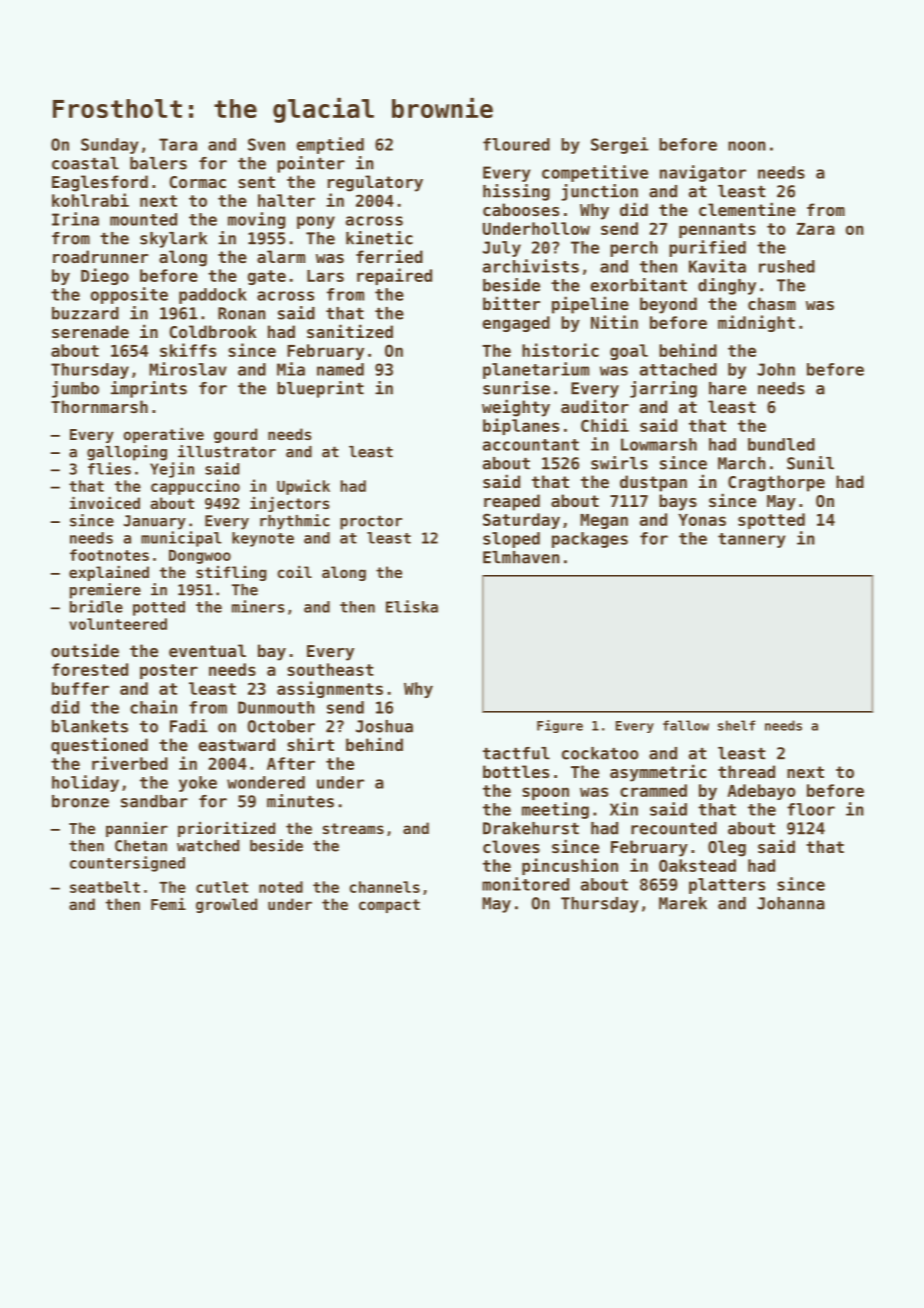 This image has width=924, height=1308. Describe the element at coordinates (85, 163) in the image. I see `coastal` at that location.
